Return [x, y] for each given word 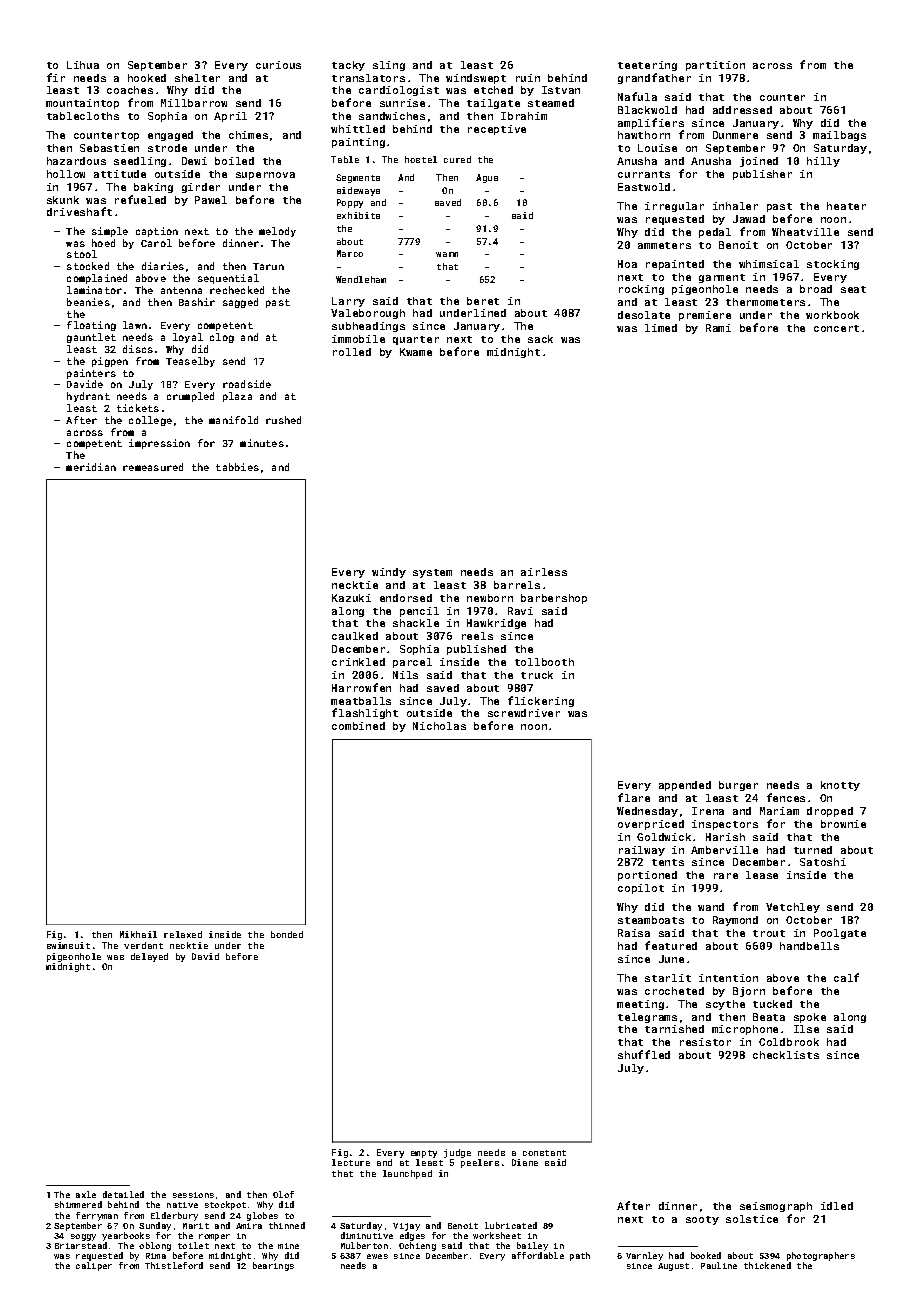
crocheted [674, 991]
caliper [94, 1266]
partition [715, 66]
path [580, 1256]
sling [389, 66]
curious [278, 65]
